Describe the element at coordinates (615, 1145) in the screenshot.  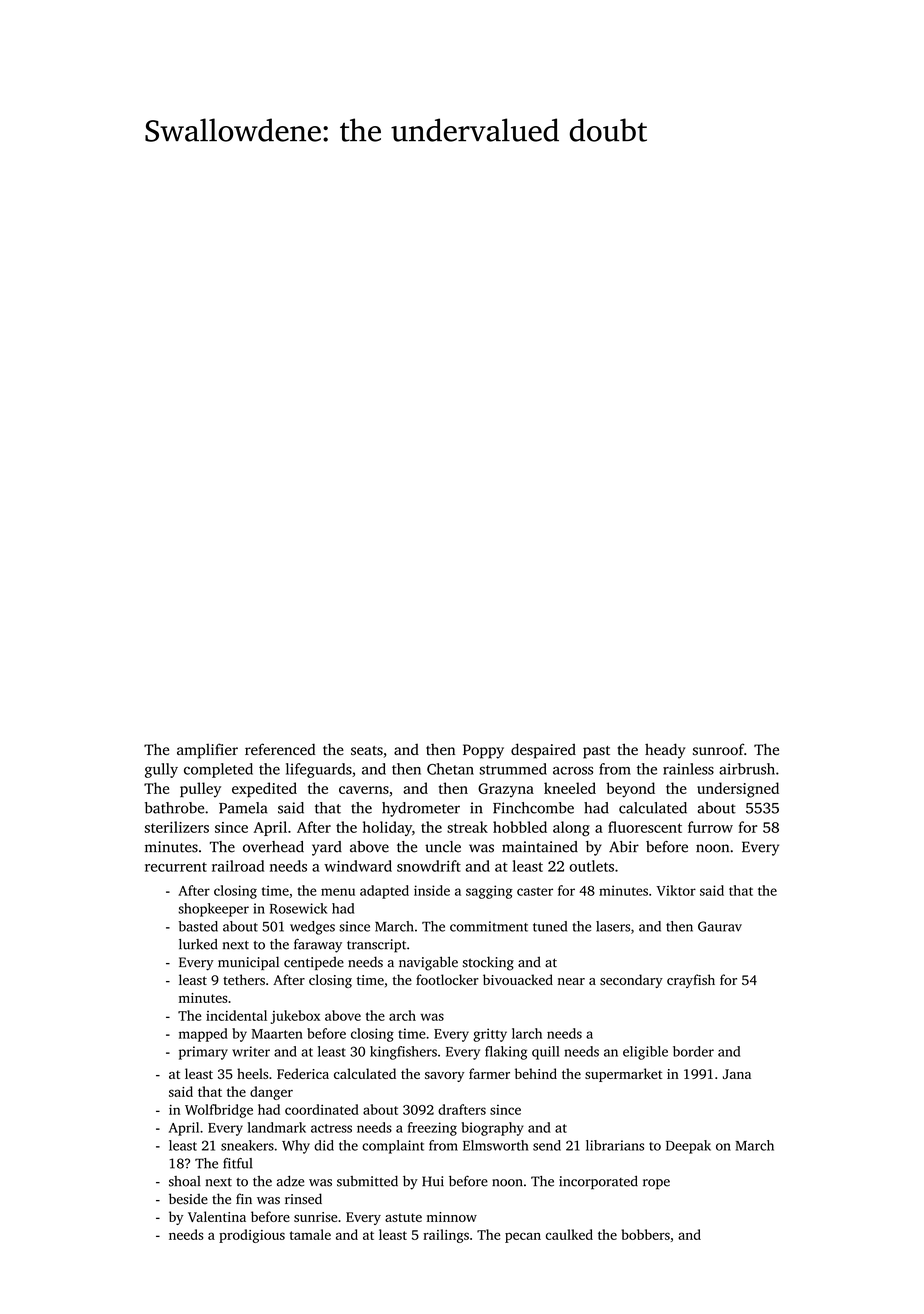
I see `librarians` at that location.
